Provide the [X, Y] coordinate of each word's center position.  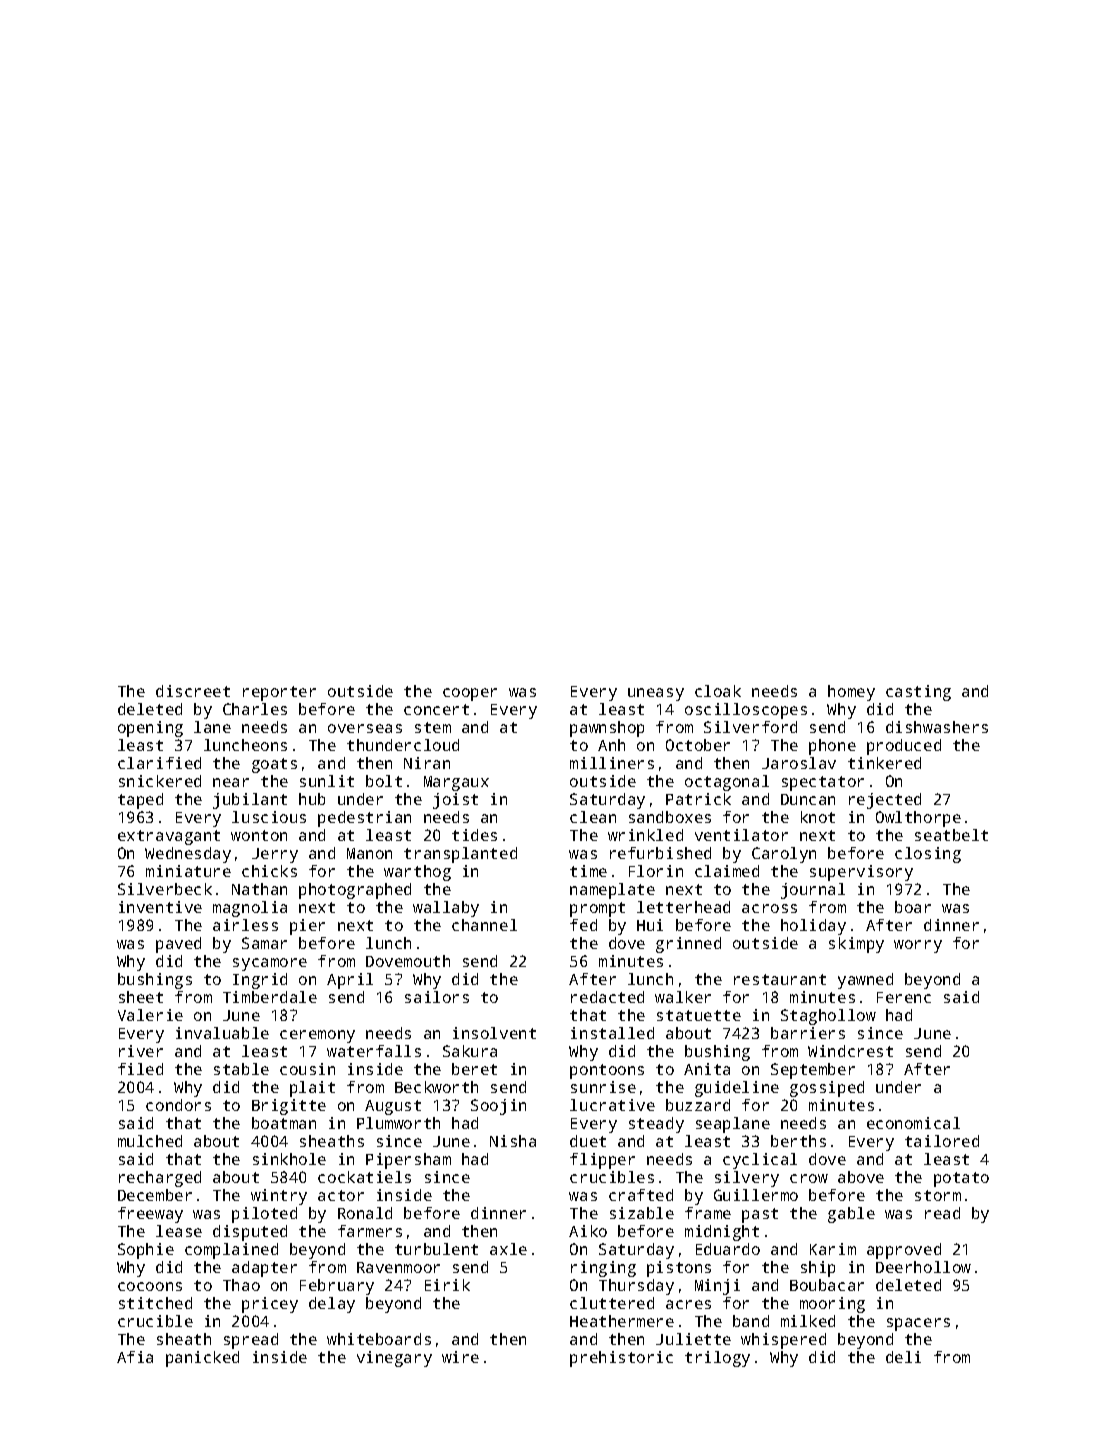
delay [332, 1305]
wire [460, 1357]
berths [798, 1141]
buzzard [698, 1105]
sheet [141, 997]
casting [918, 693]
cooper [470, 694]
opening [150, 729]
